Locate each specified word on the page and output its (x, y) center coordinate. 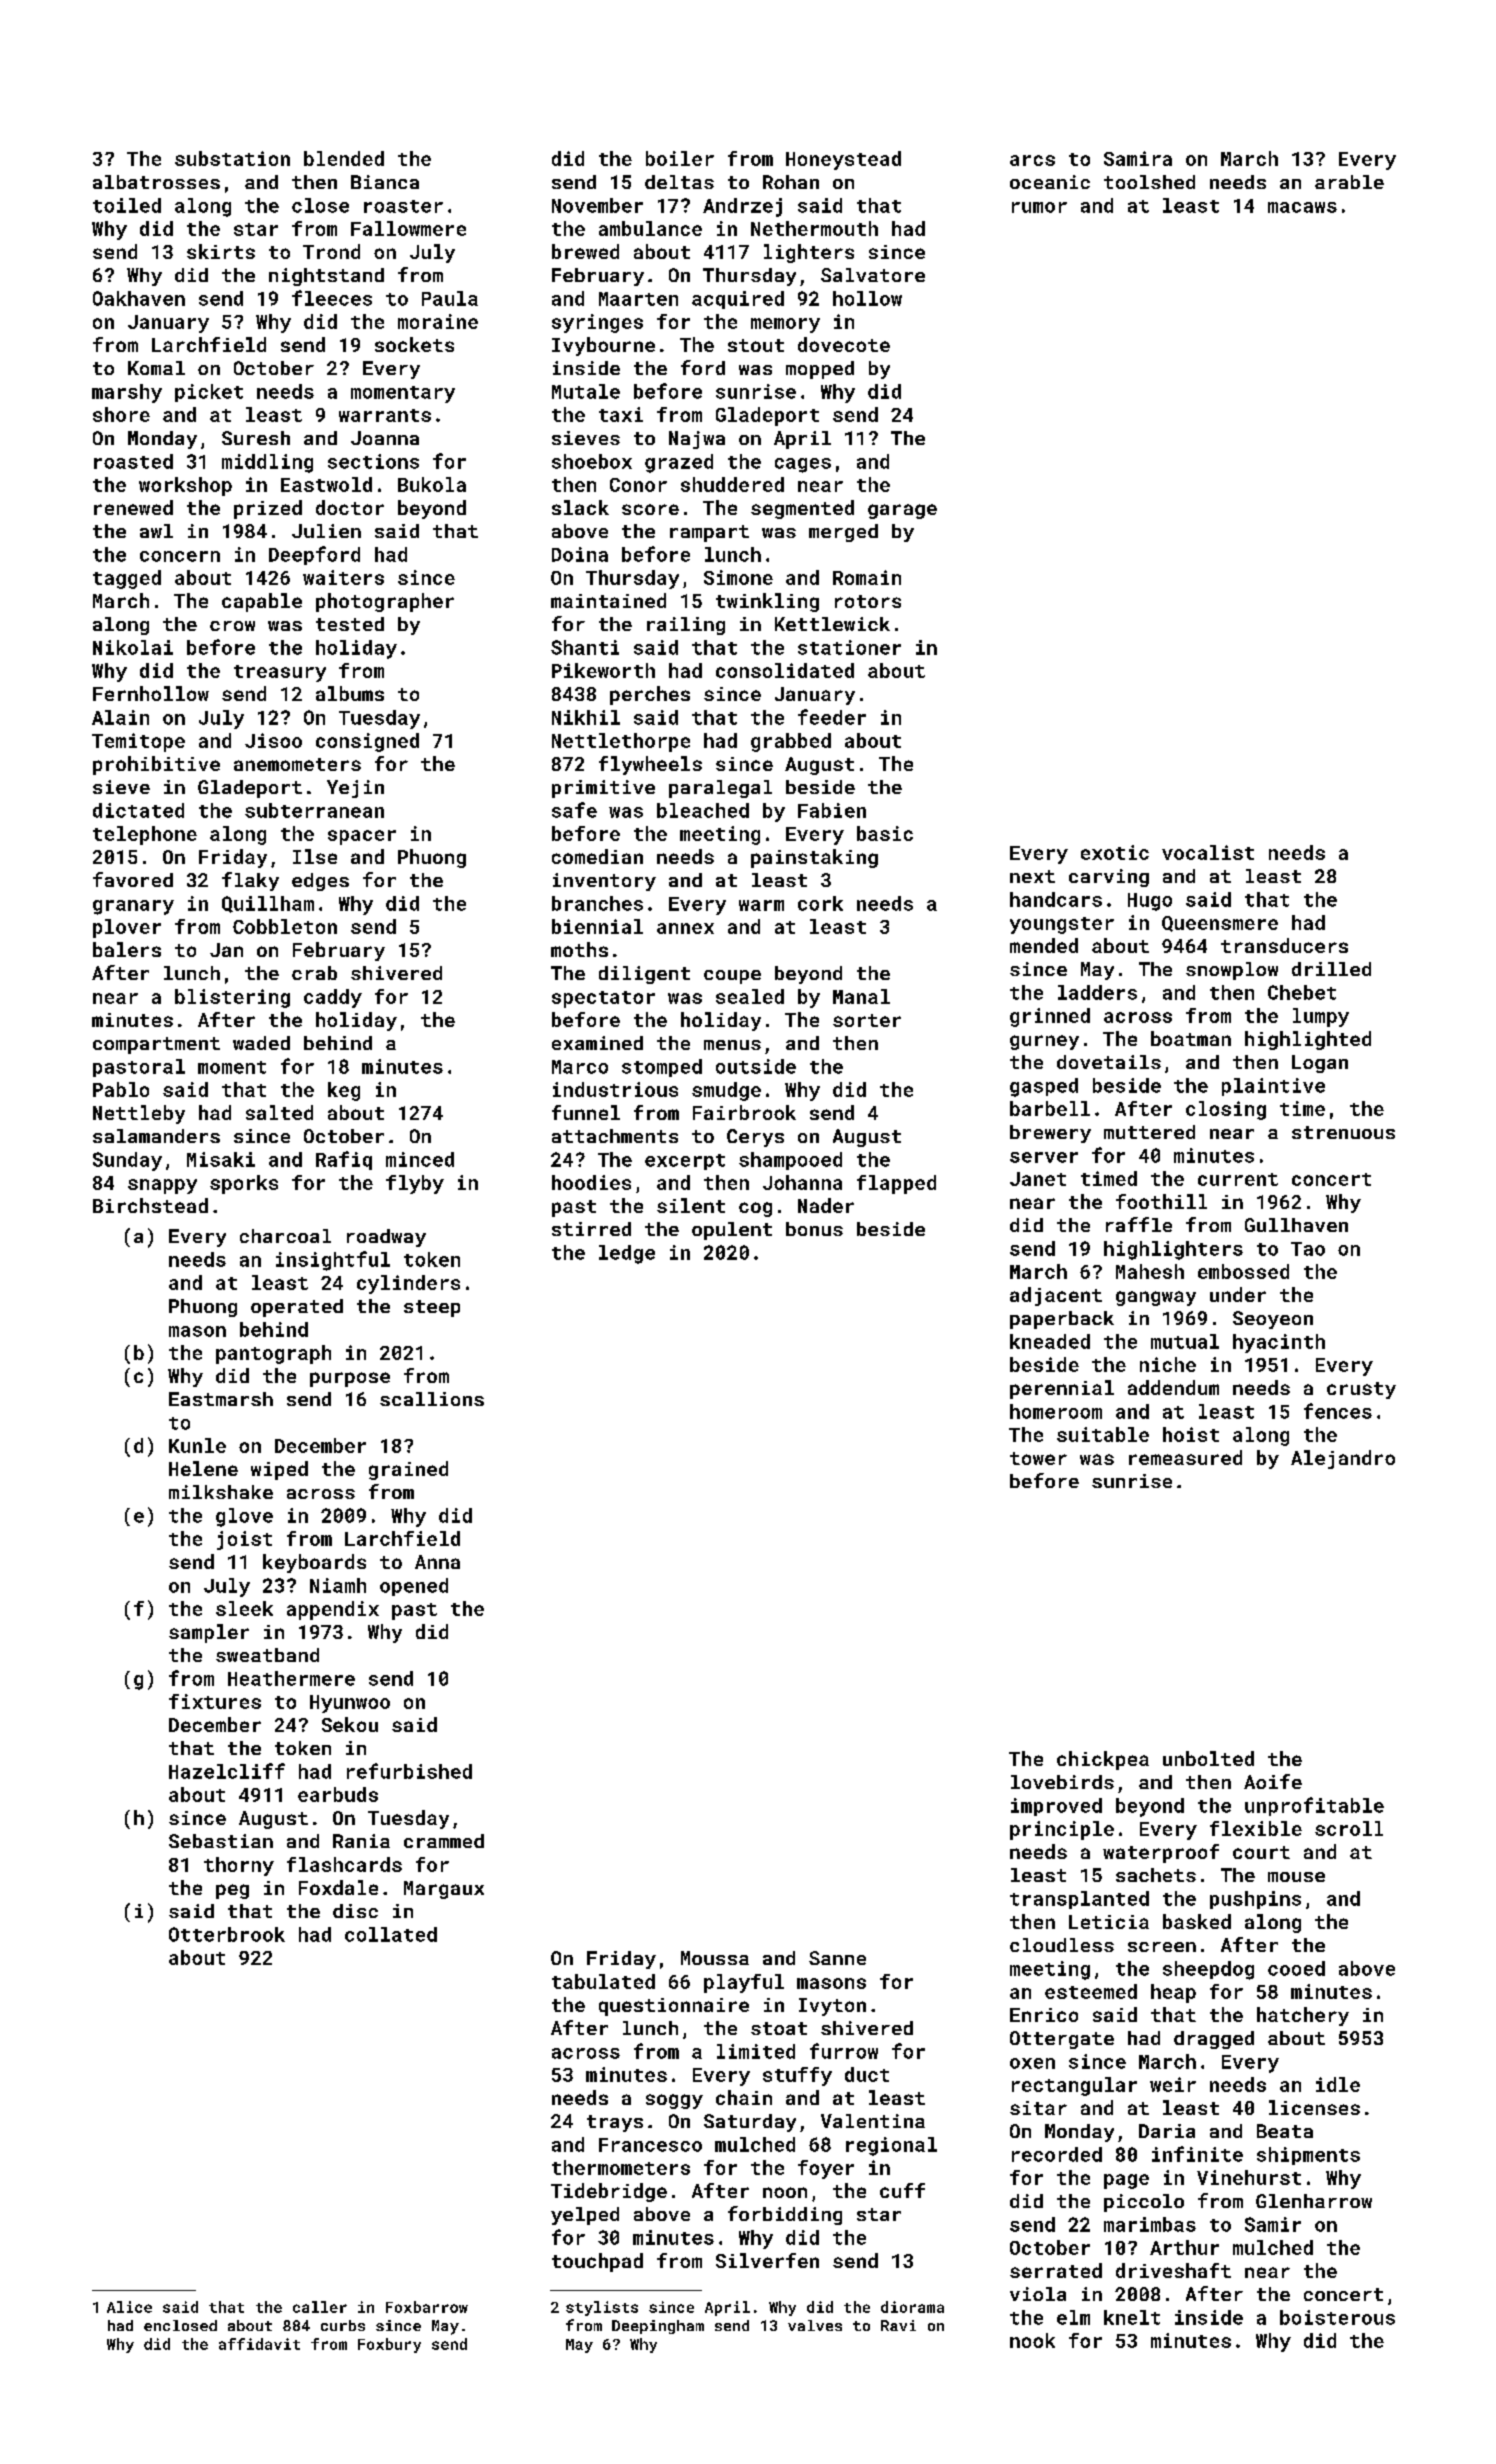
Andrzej (742, 207)
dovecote (844, 344)
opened (414, 1587)
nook (1032, 2340)
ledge (627, 1254)
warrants (385, 415)
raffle (1139, 1224)
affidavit (259, 2344)
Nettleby (139, 1114)
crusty (1361, 1390)
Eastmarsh (221, 1399)
